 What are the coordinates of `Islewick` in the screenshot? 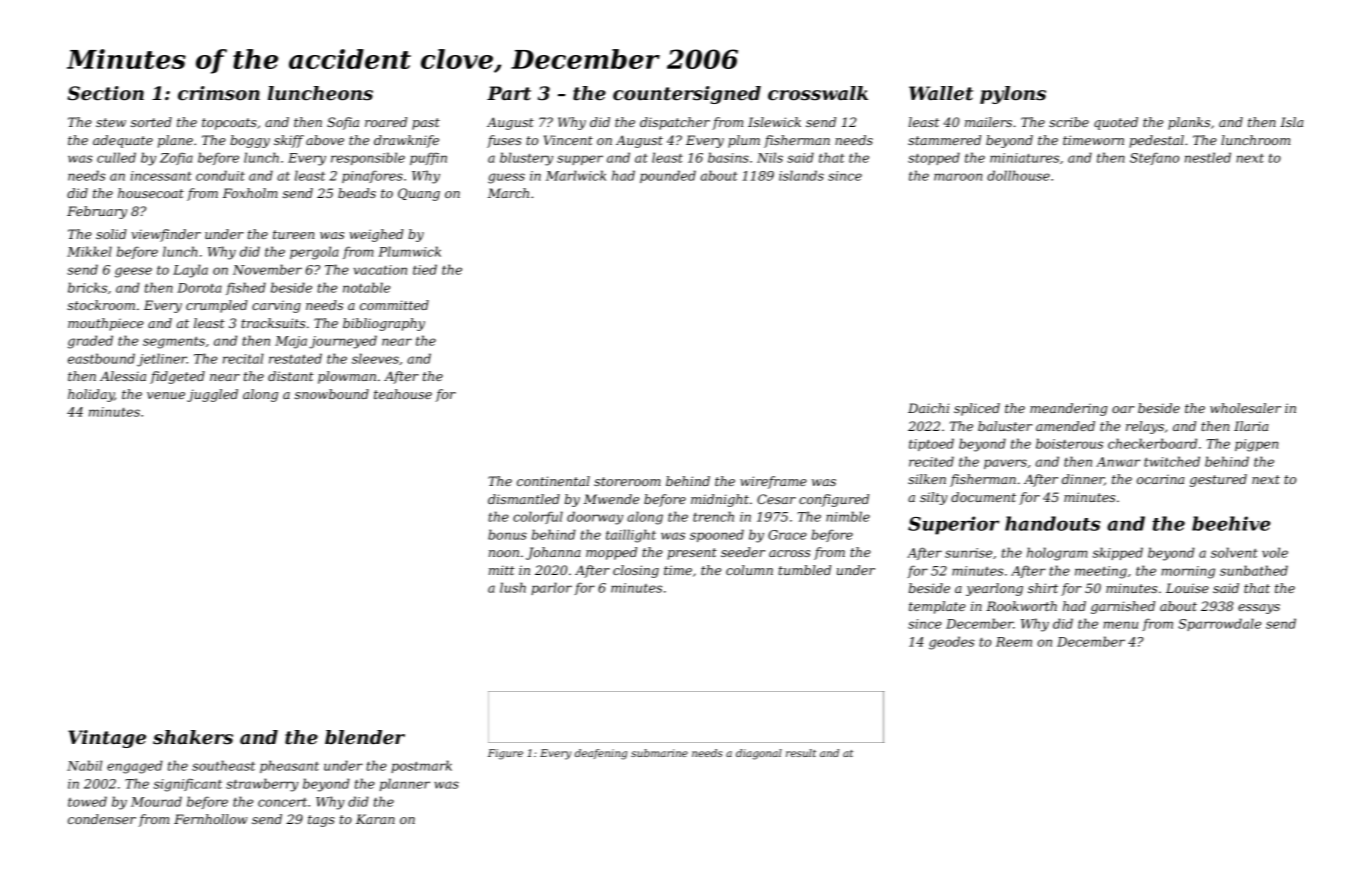 It's located at (774, 122).
